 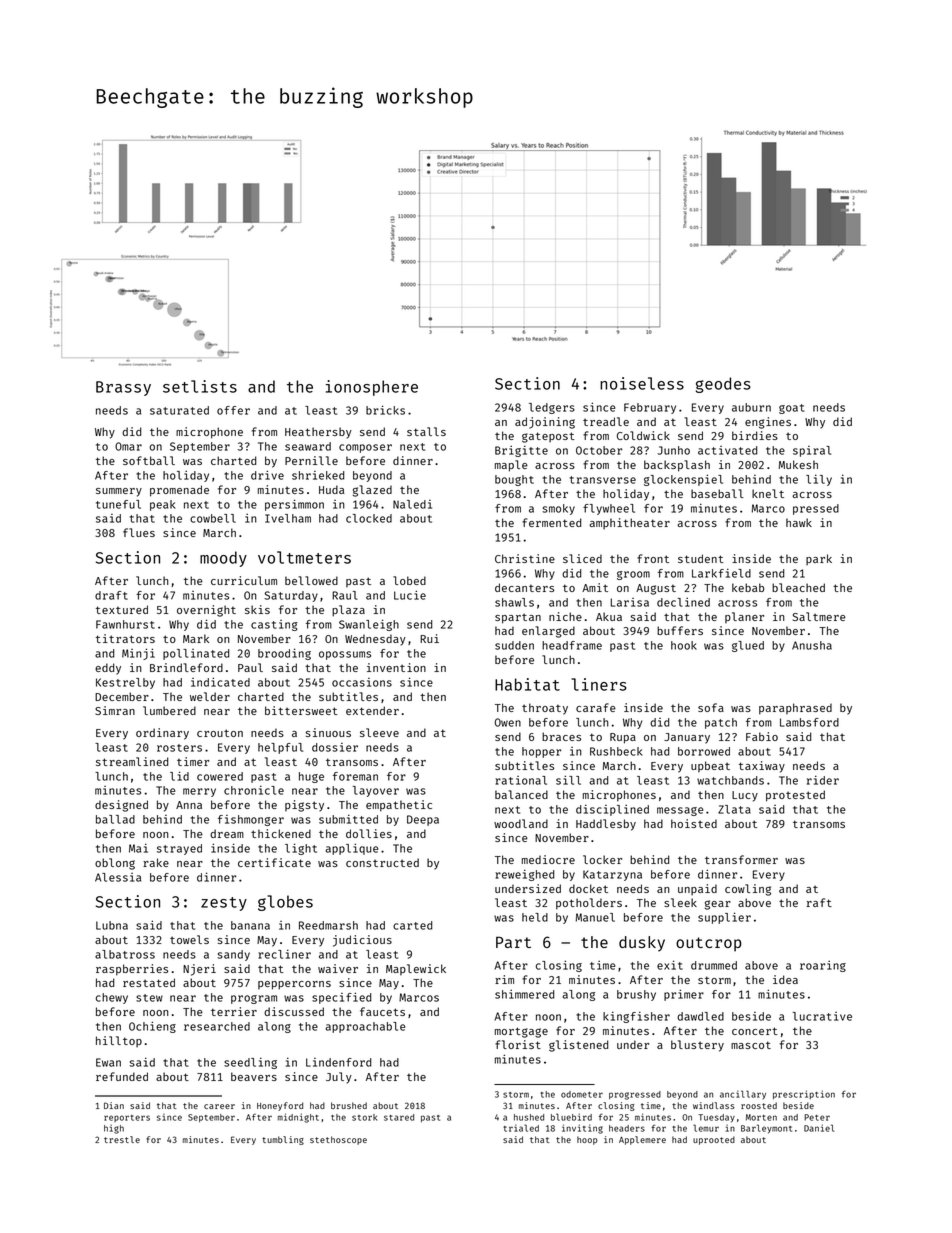 What do you see at coordinates (224, 904) in the image?
I see `zesty` at bounding box center [224, 904].
